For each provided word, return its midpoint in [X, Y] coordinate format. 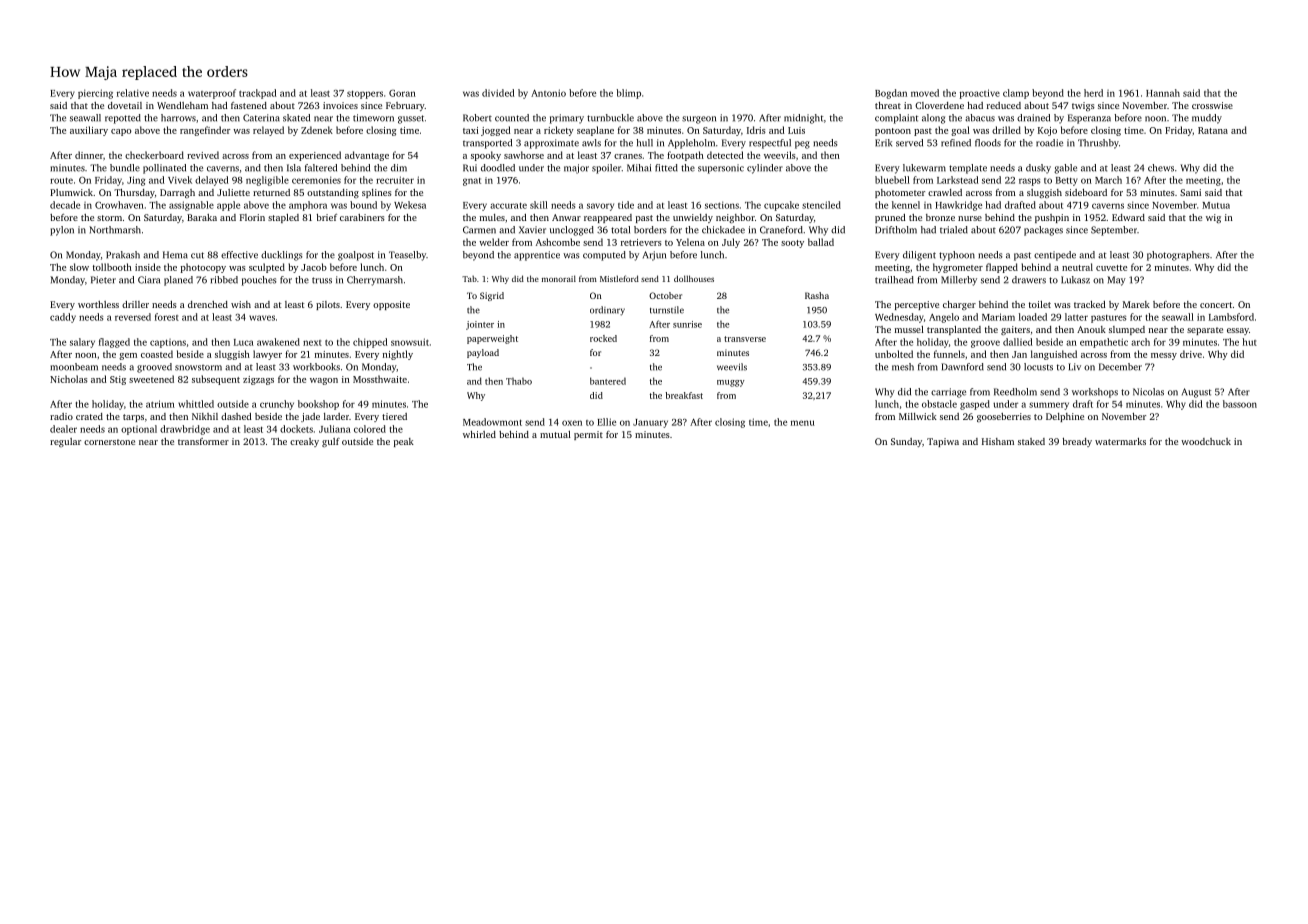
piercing [95, 94]
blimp [628, 94]
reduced [1004, 105]
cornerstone [109, 442]
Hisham [998, 441]
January [650, 423]
